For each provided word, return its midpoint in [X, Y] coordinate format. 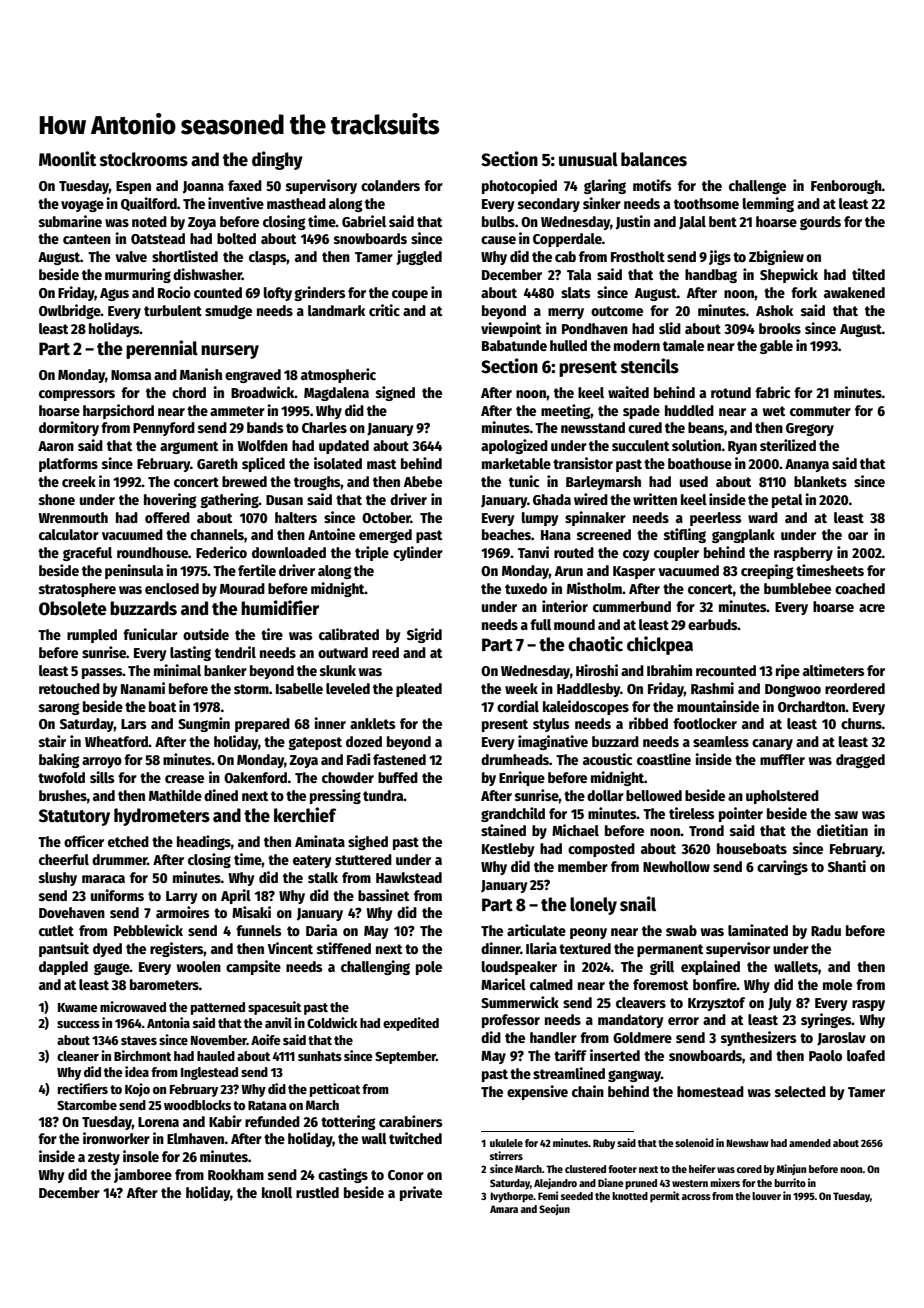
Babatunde [514, 345]
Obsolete [73, 608]
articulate [536, 930]
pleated [419, 690]
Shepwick [789, 275]
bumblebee [797, 588]
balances [654, 159]
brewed [244, 481]
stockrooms [144, 159]
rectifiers [83, 1088]
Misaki [251, 912]
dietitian [842, 830]
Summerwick [520, 1002]
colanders [390, 185]
